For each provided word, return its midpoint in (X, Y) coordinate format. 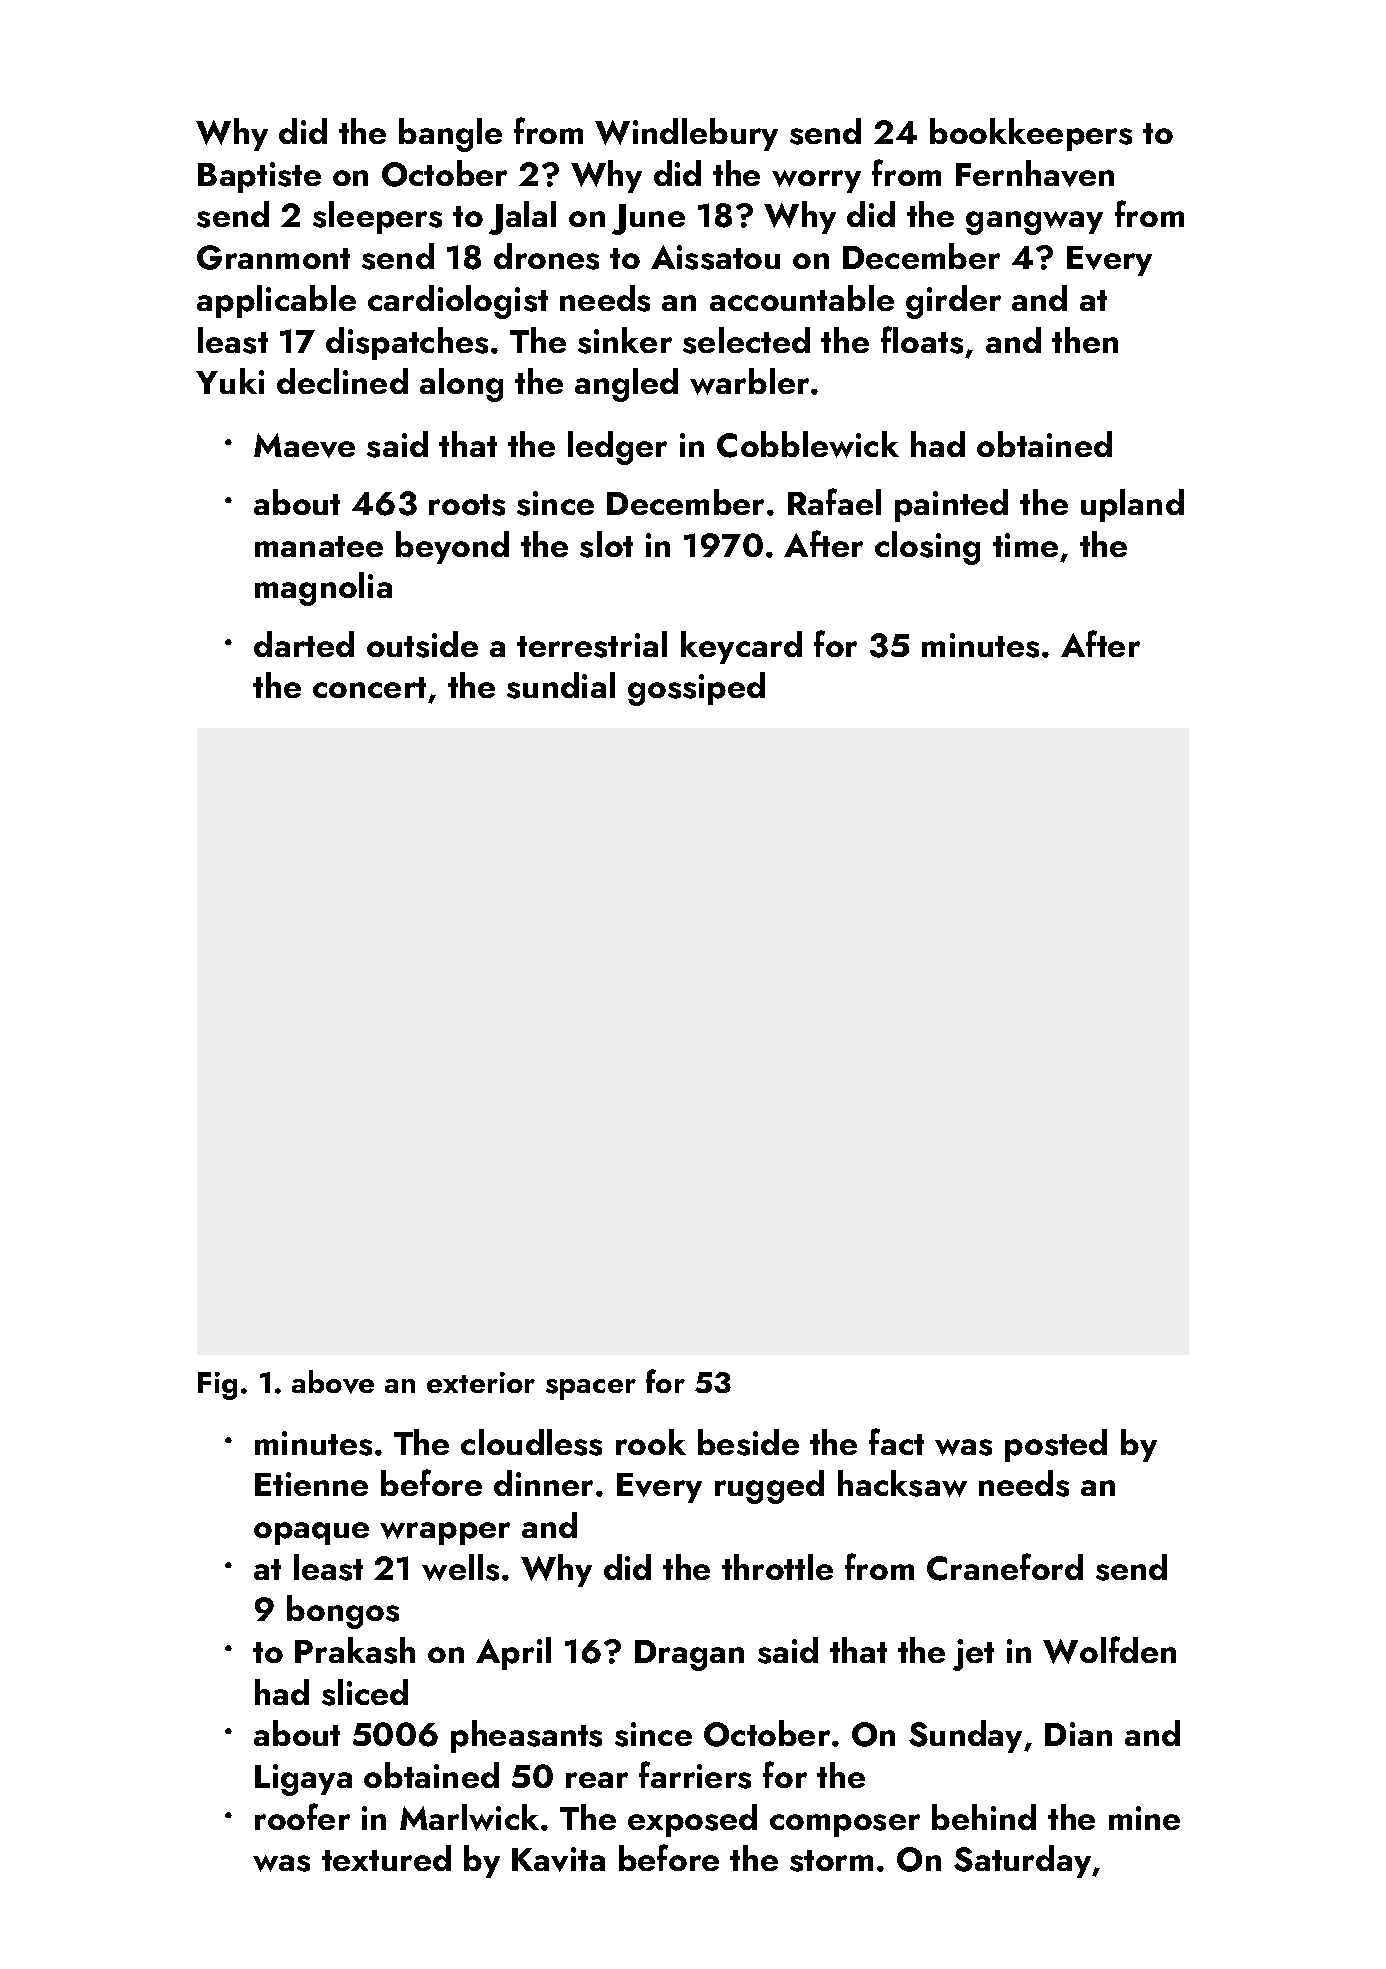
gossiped (696, 689)
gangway (1034, 223)
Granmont (273, 257)
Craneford (1005, 1567)
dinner (543, 1483)
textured (386, 1858)
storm (831, 1861)
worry (816, 181)
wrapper (445, 1533)
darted (304, 644)
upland (1132, 505)
